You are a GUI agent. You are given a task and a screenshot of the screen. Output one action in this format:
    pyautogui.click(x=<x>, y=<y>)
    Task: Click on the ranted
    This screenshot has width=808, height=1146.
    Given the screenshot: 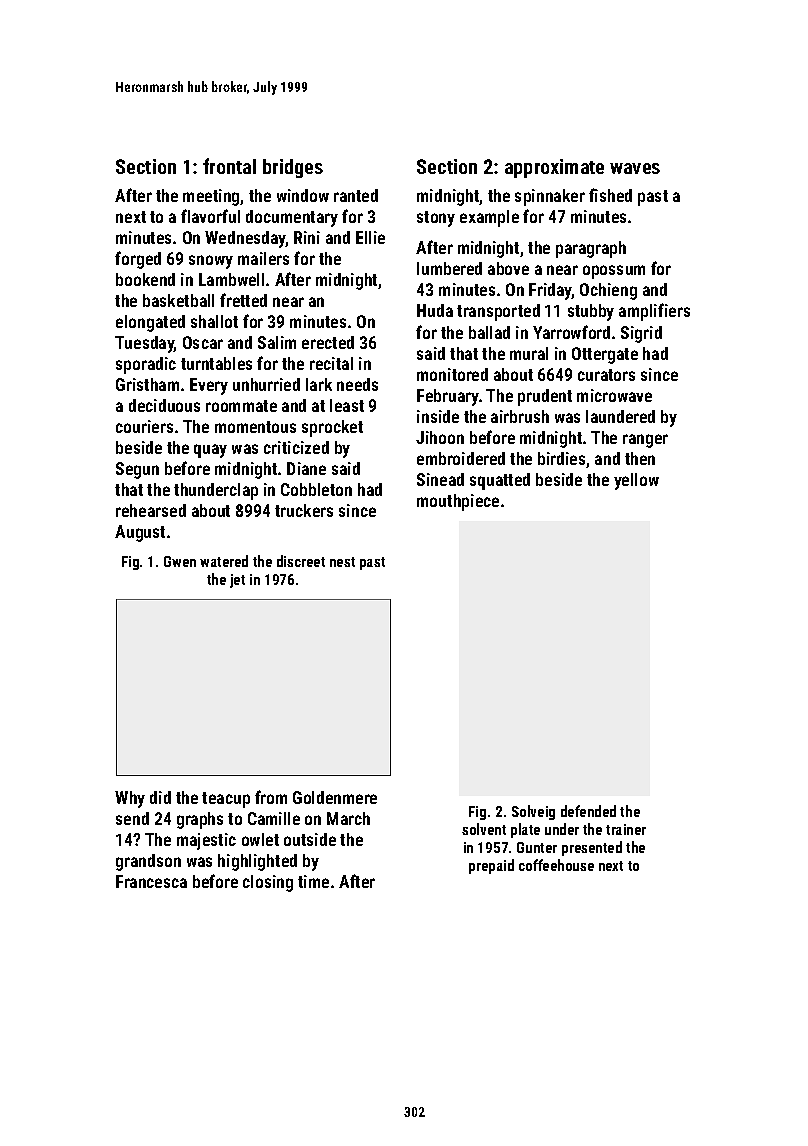 What is the action you would take?
    pyautogui.click(x=356, y=195)
